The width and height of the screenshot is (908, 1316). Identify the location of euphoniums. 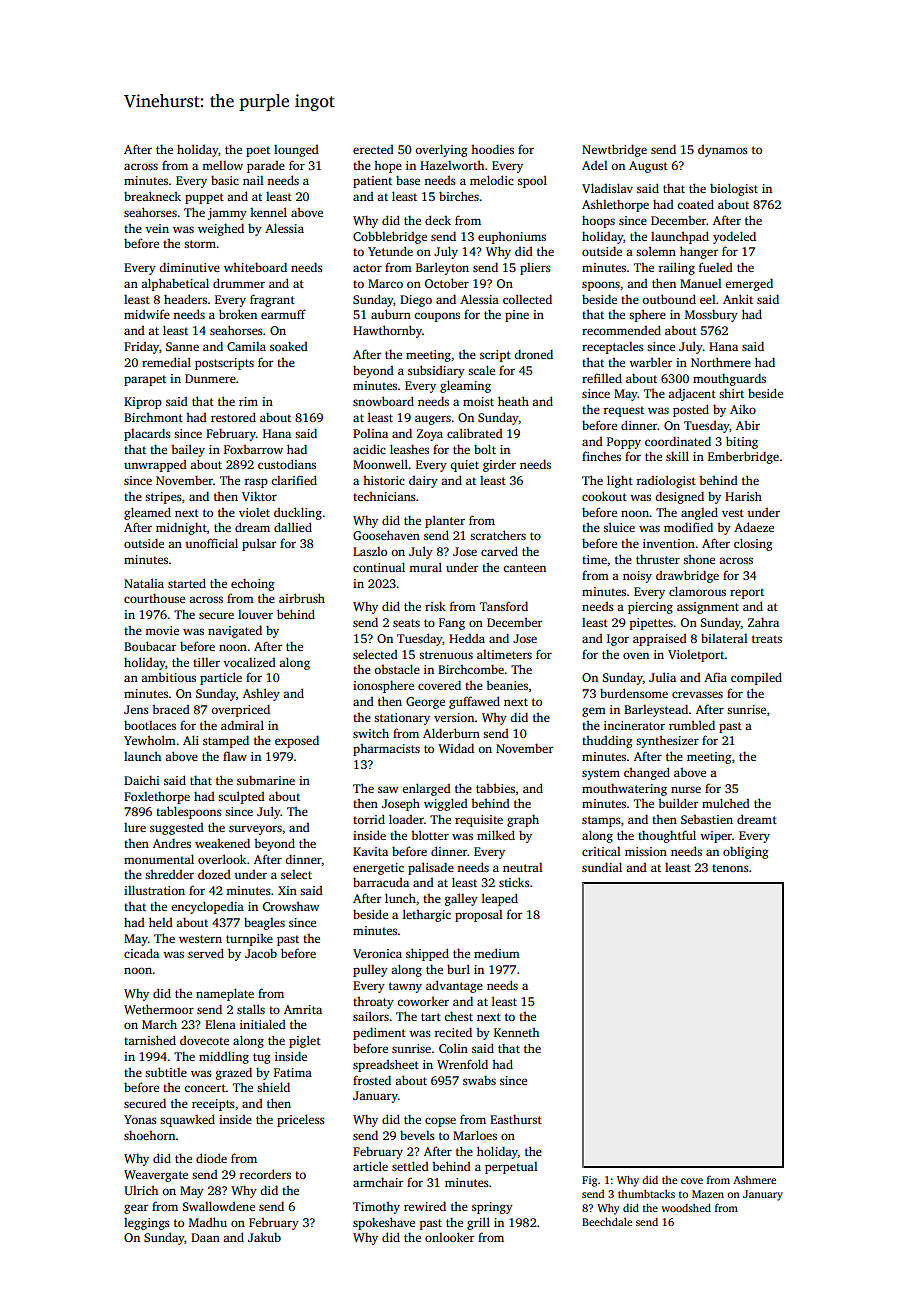
(512, 238).
